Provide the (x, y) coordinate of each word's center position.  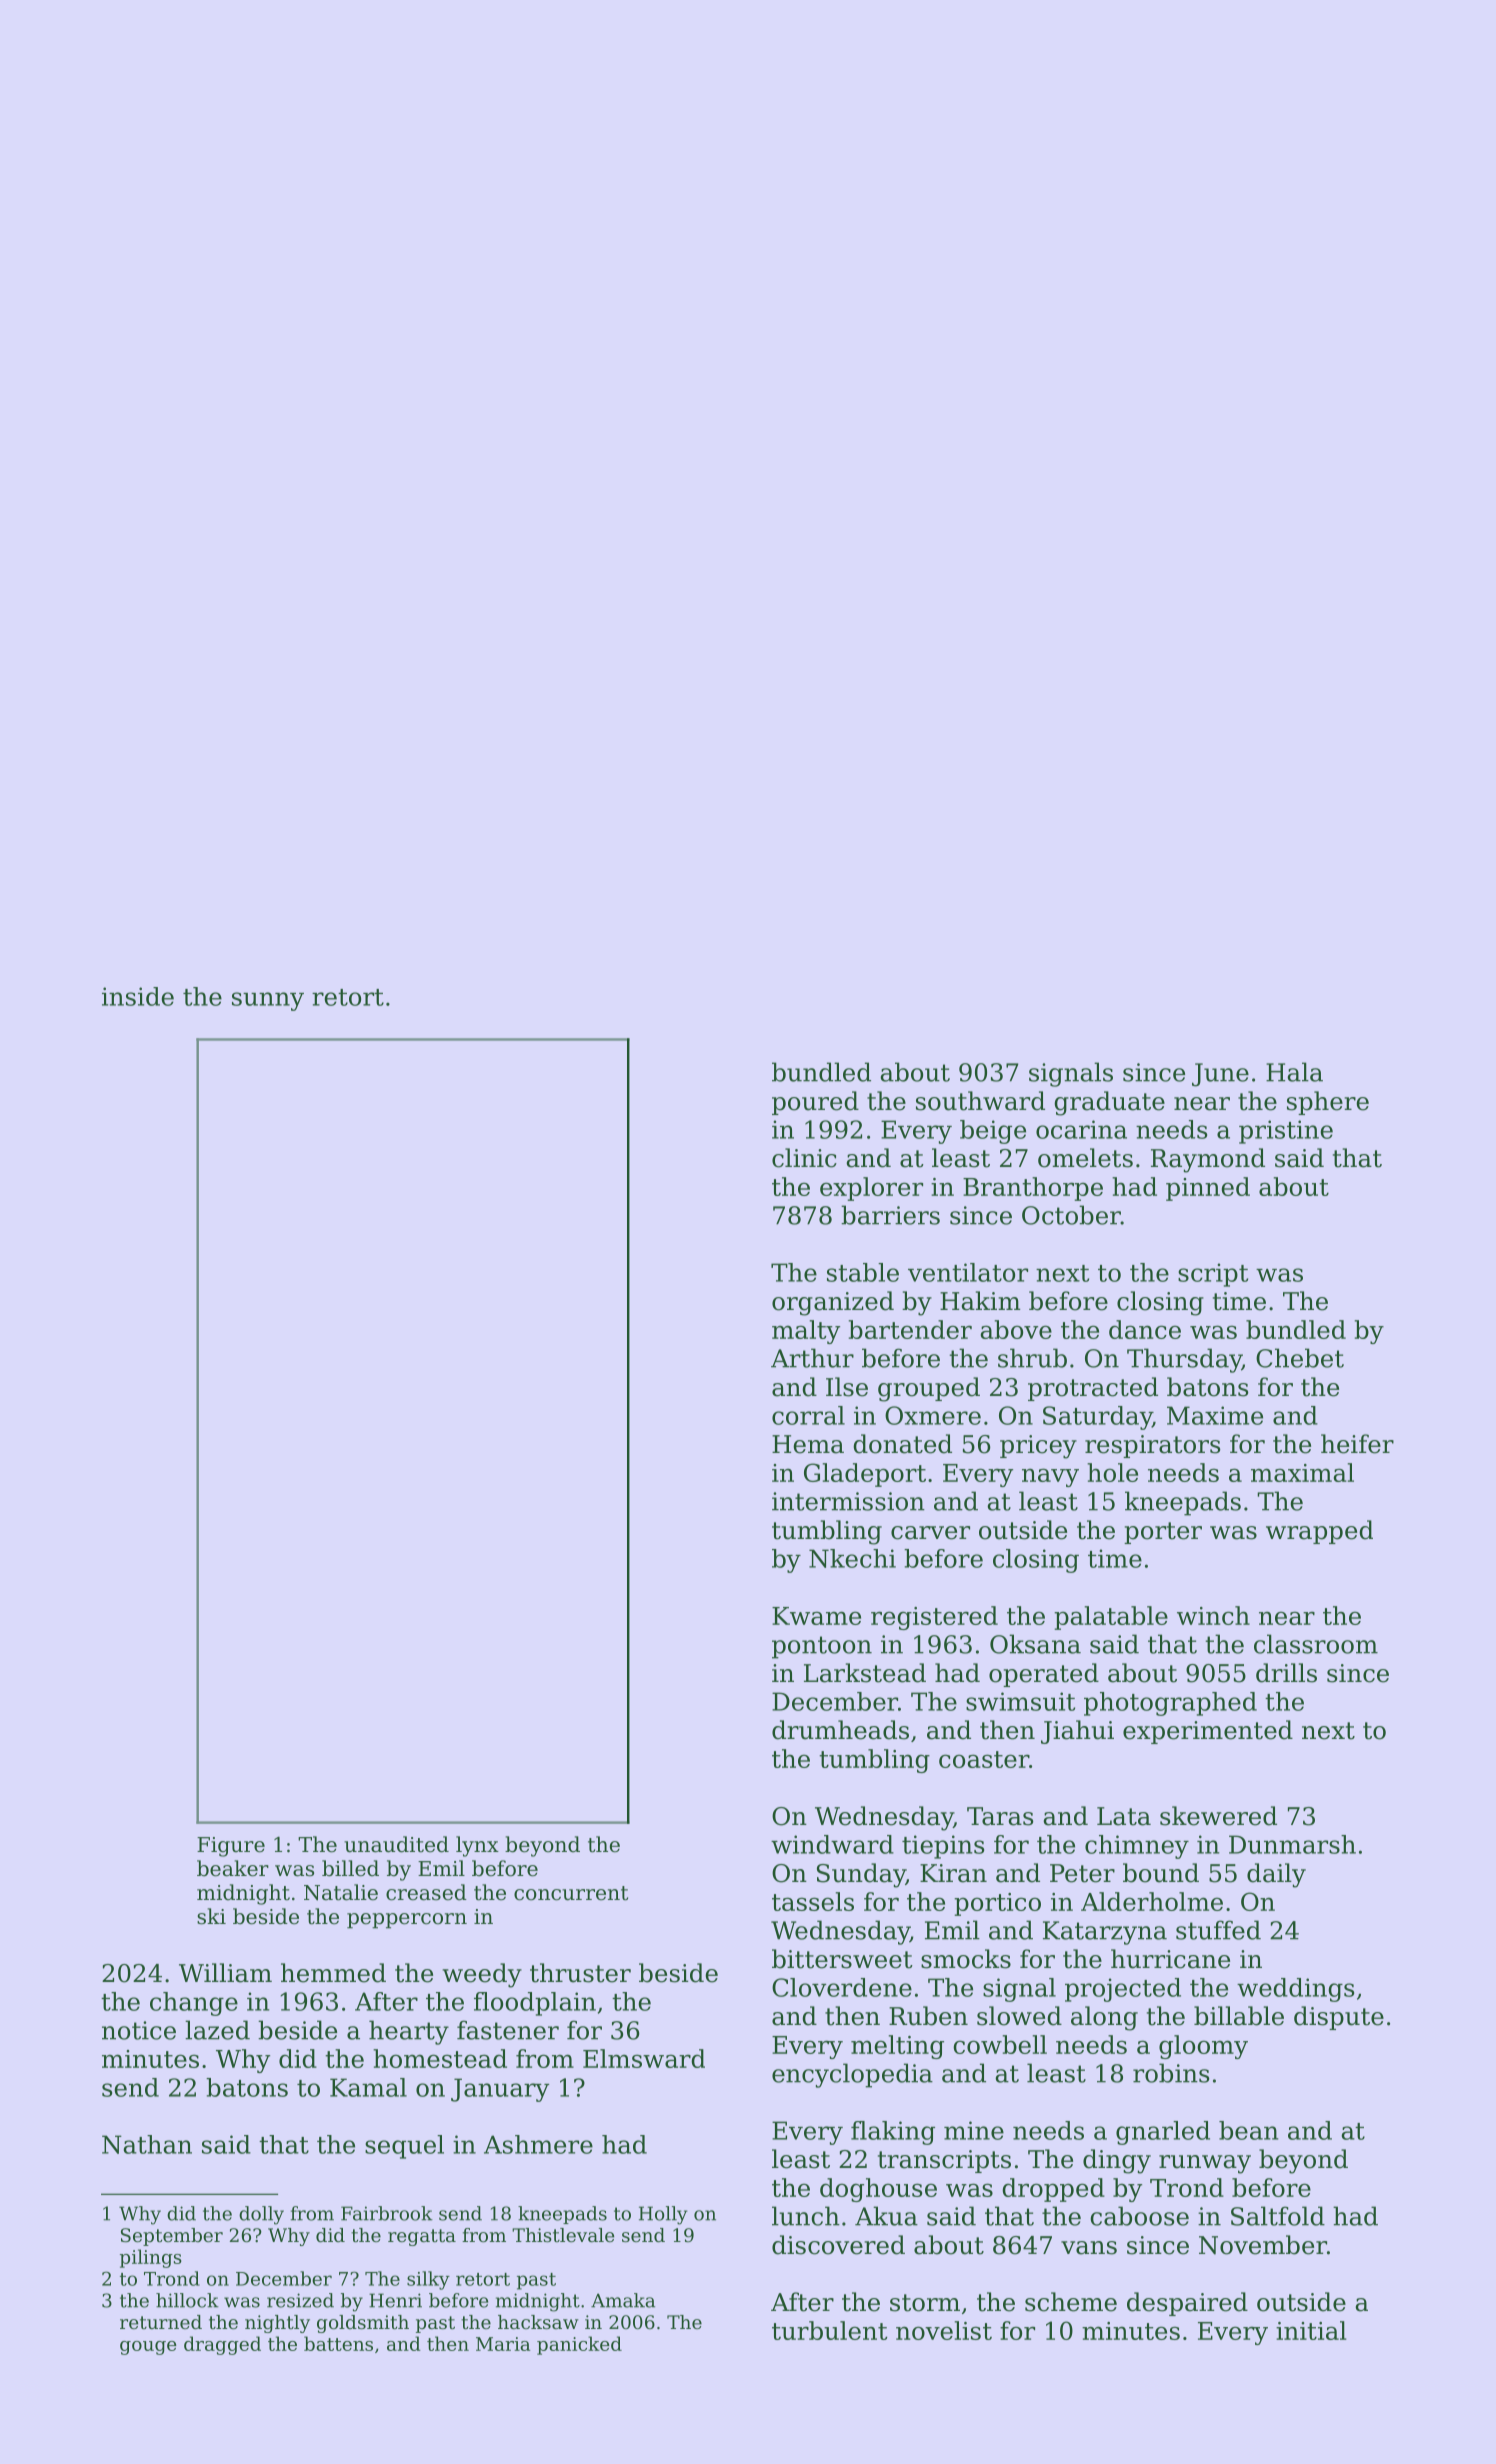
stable (863, 1272)
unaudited (396, 1844)
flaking (893, 2133)
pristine (1286, 1132)
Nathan (147, 2144)
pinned (1208, 1189)
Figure (231, 1847)
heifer (1357, 1444)
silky (428, 2280)
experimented (1208, 1732)
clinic (804, 1158)
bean (1248, 2130)
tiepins (943, 1847)
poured (815, 1103)
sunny (268, 1001)
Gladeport (865, 1475)
